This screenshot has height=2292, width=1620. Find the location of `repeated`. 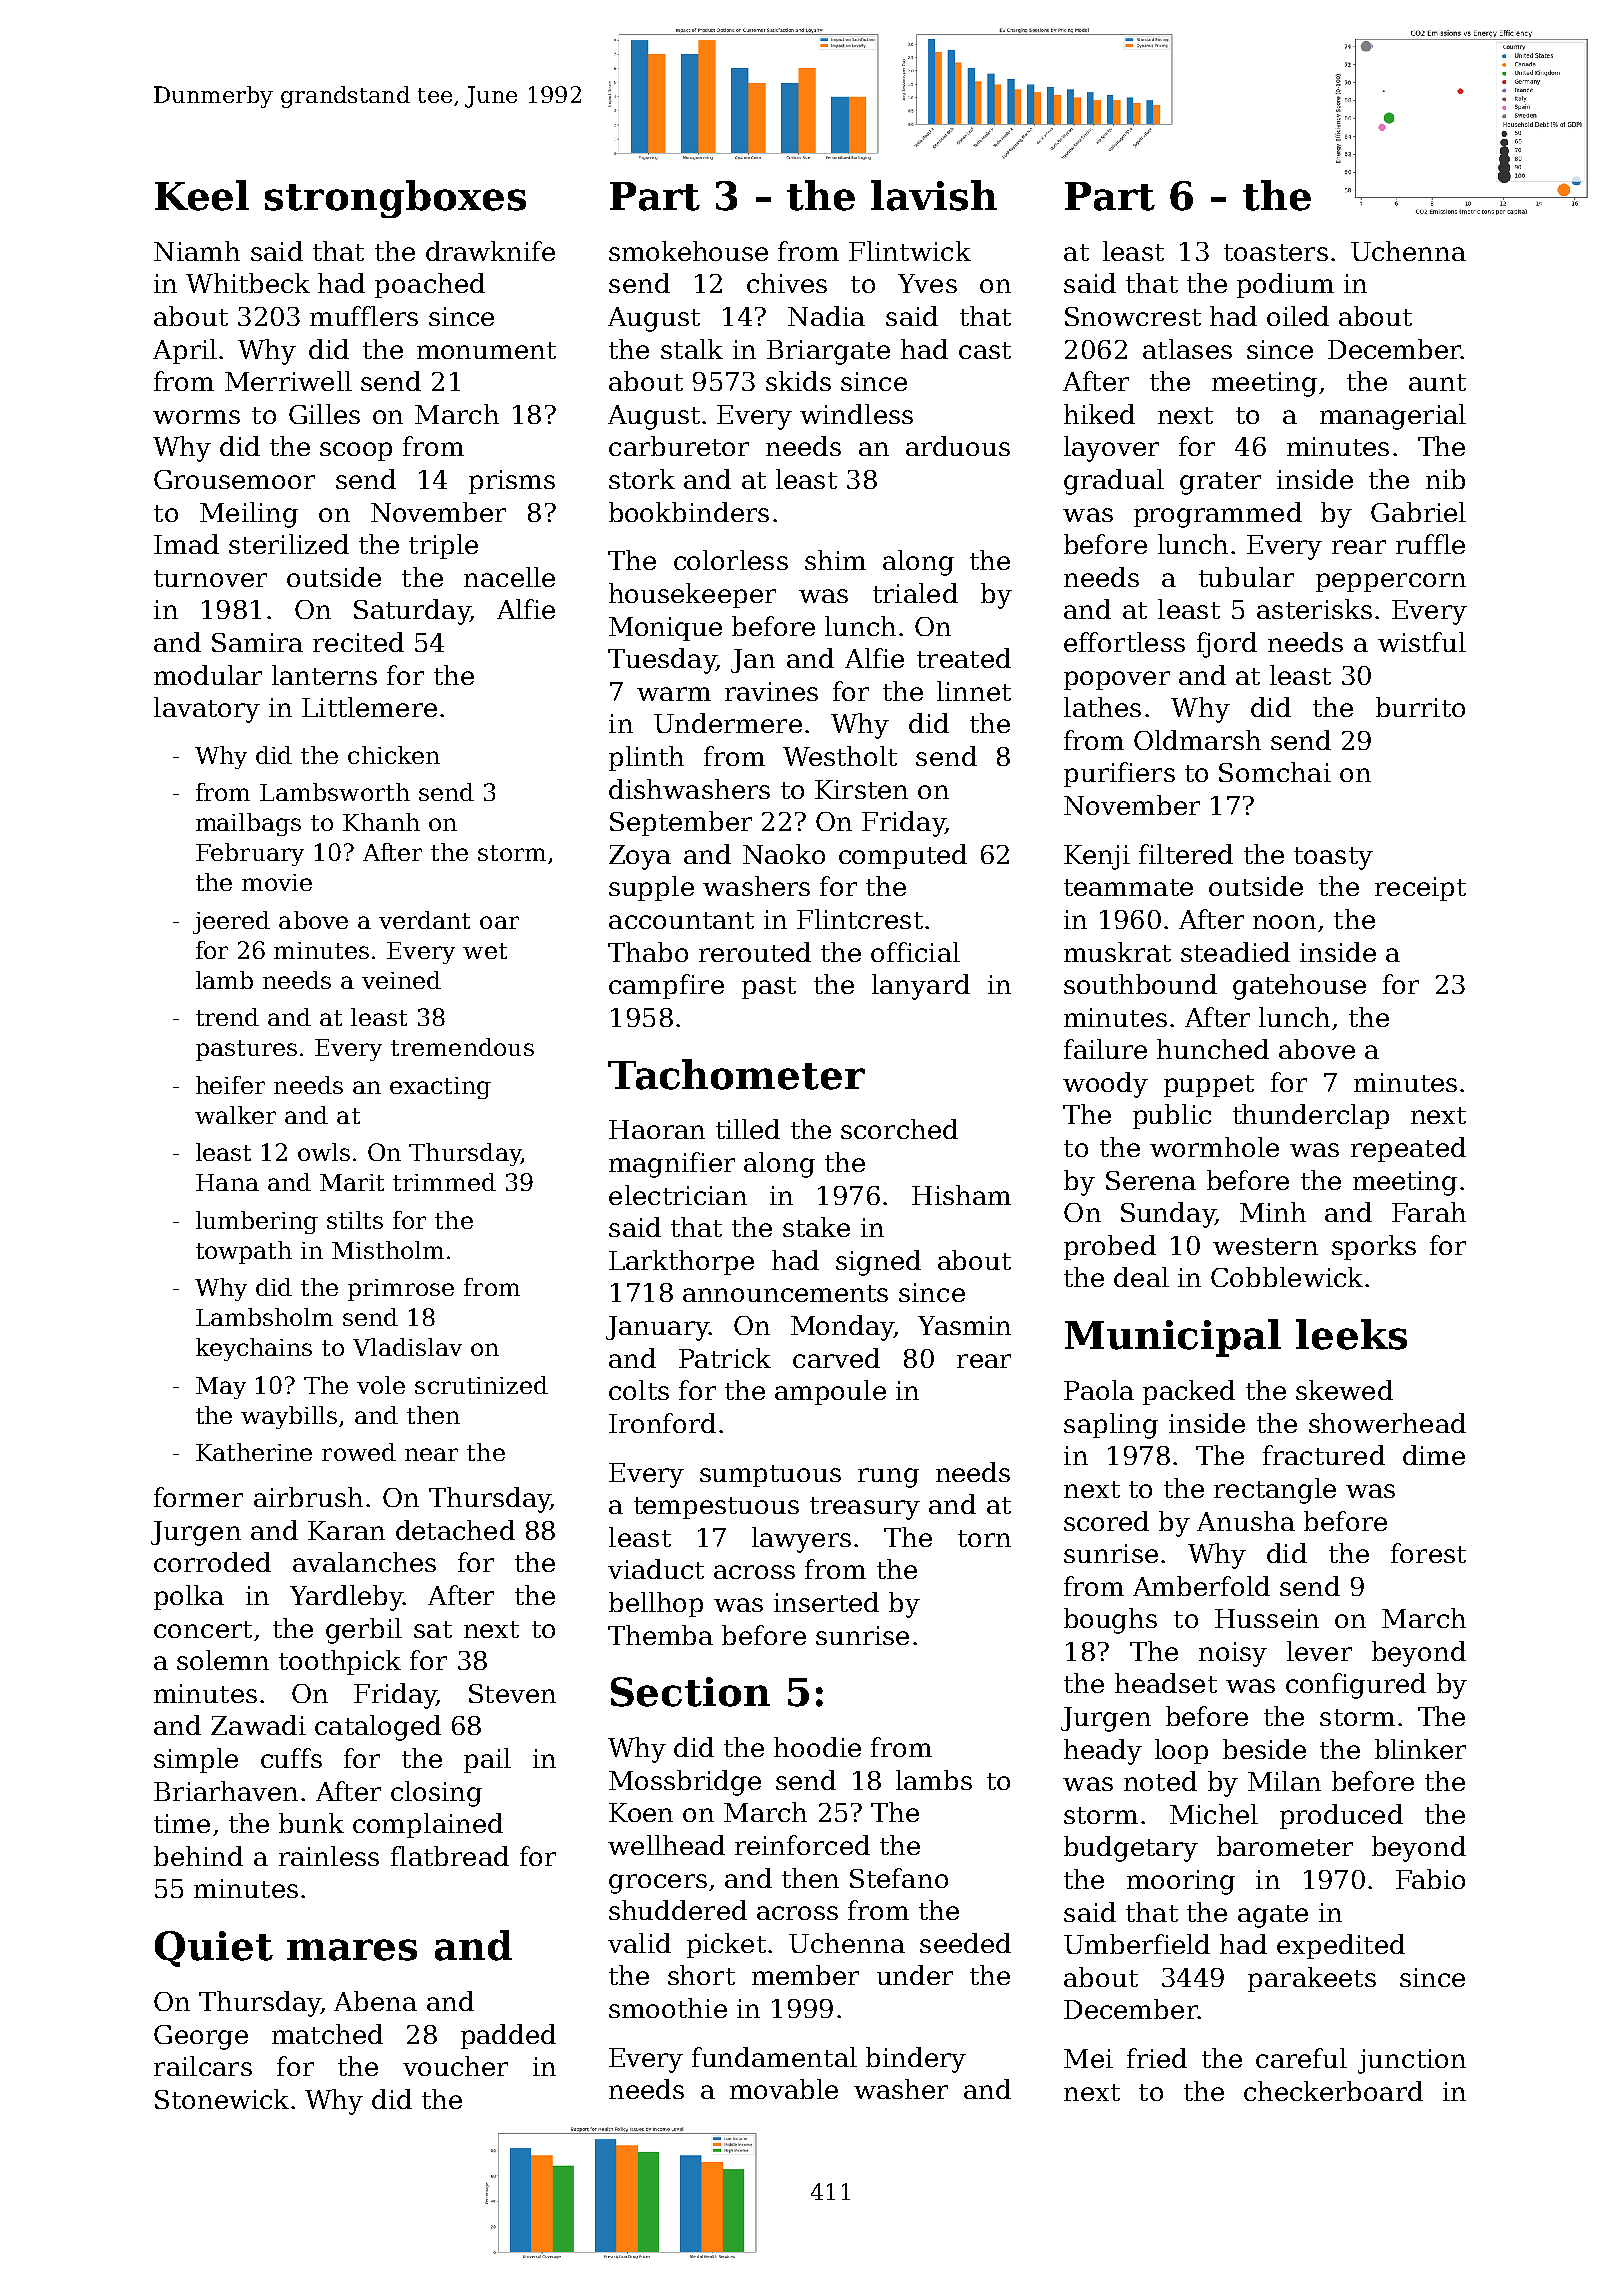

repeated is located at coordinates (1408, 1149).
